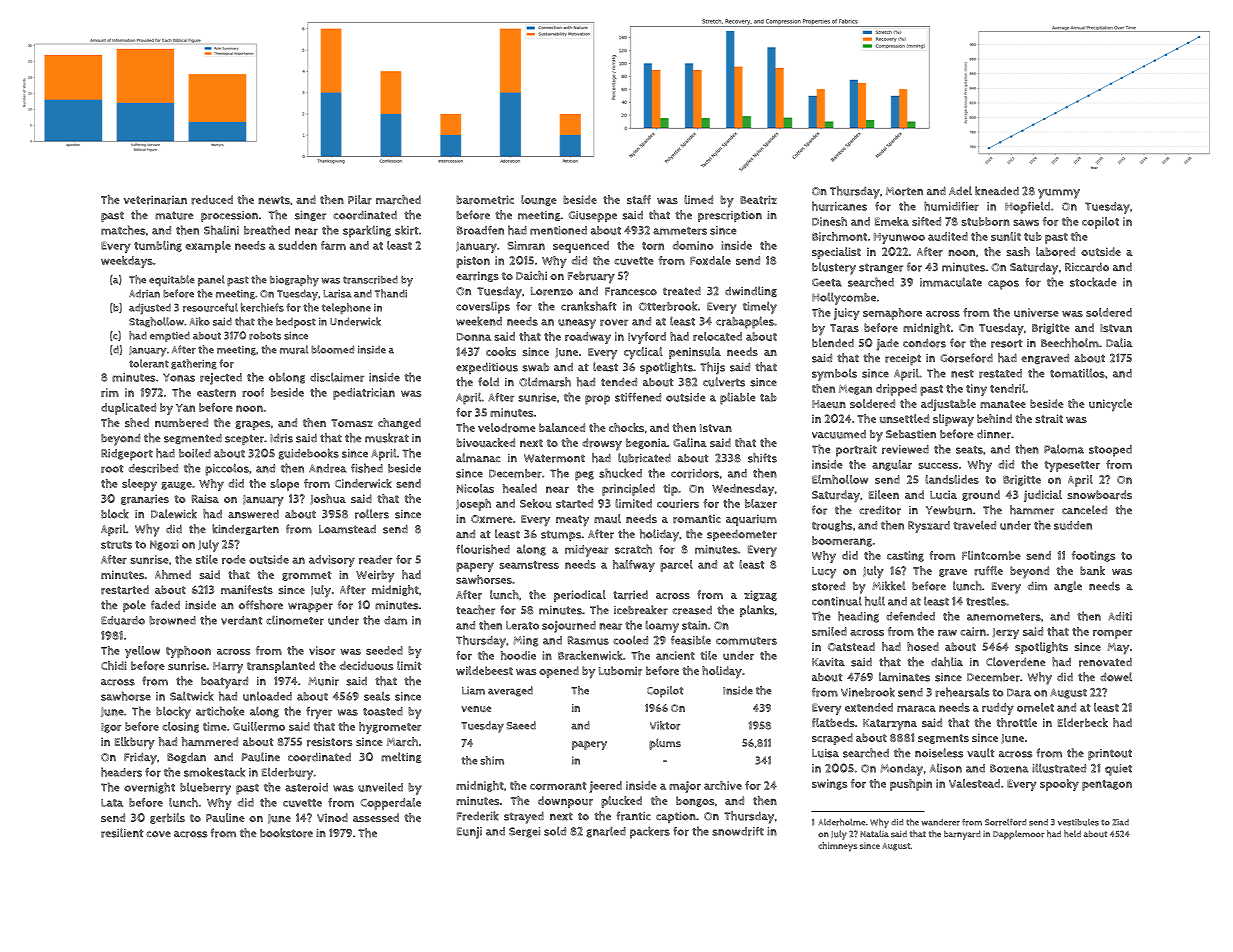 This document has width=1233, height=952. I want to click on yummy, so click(1059, 194).
